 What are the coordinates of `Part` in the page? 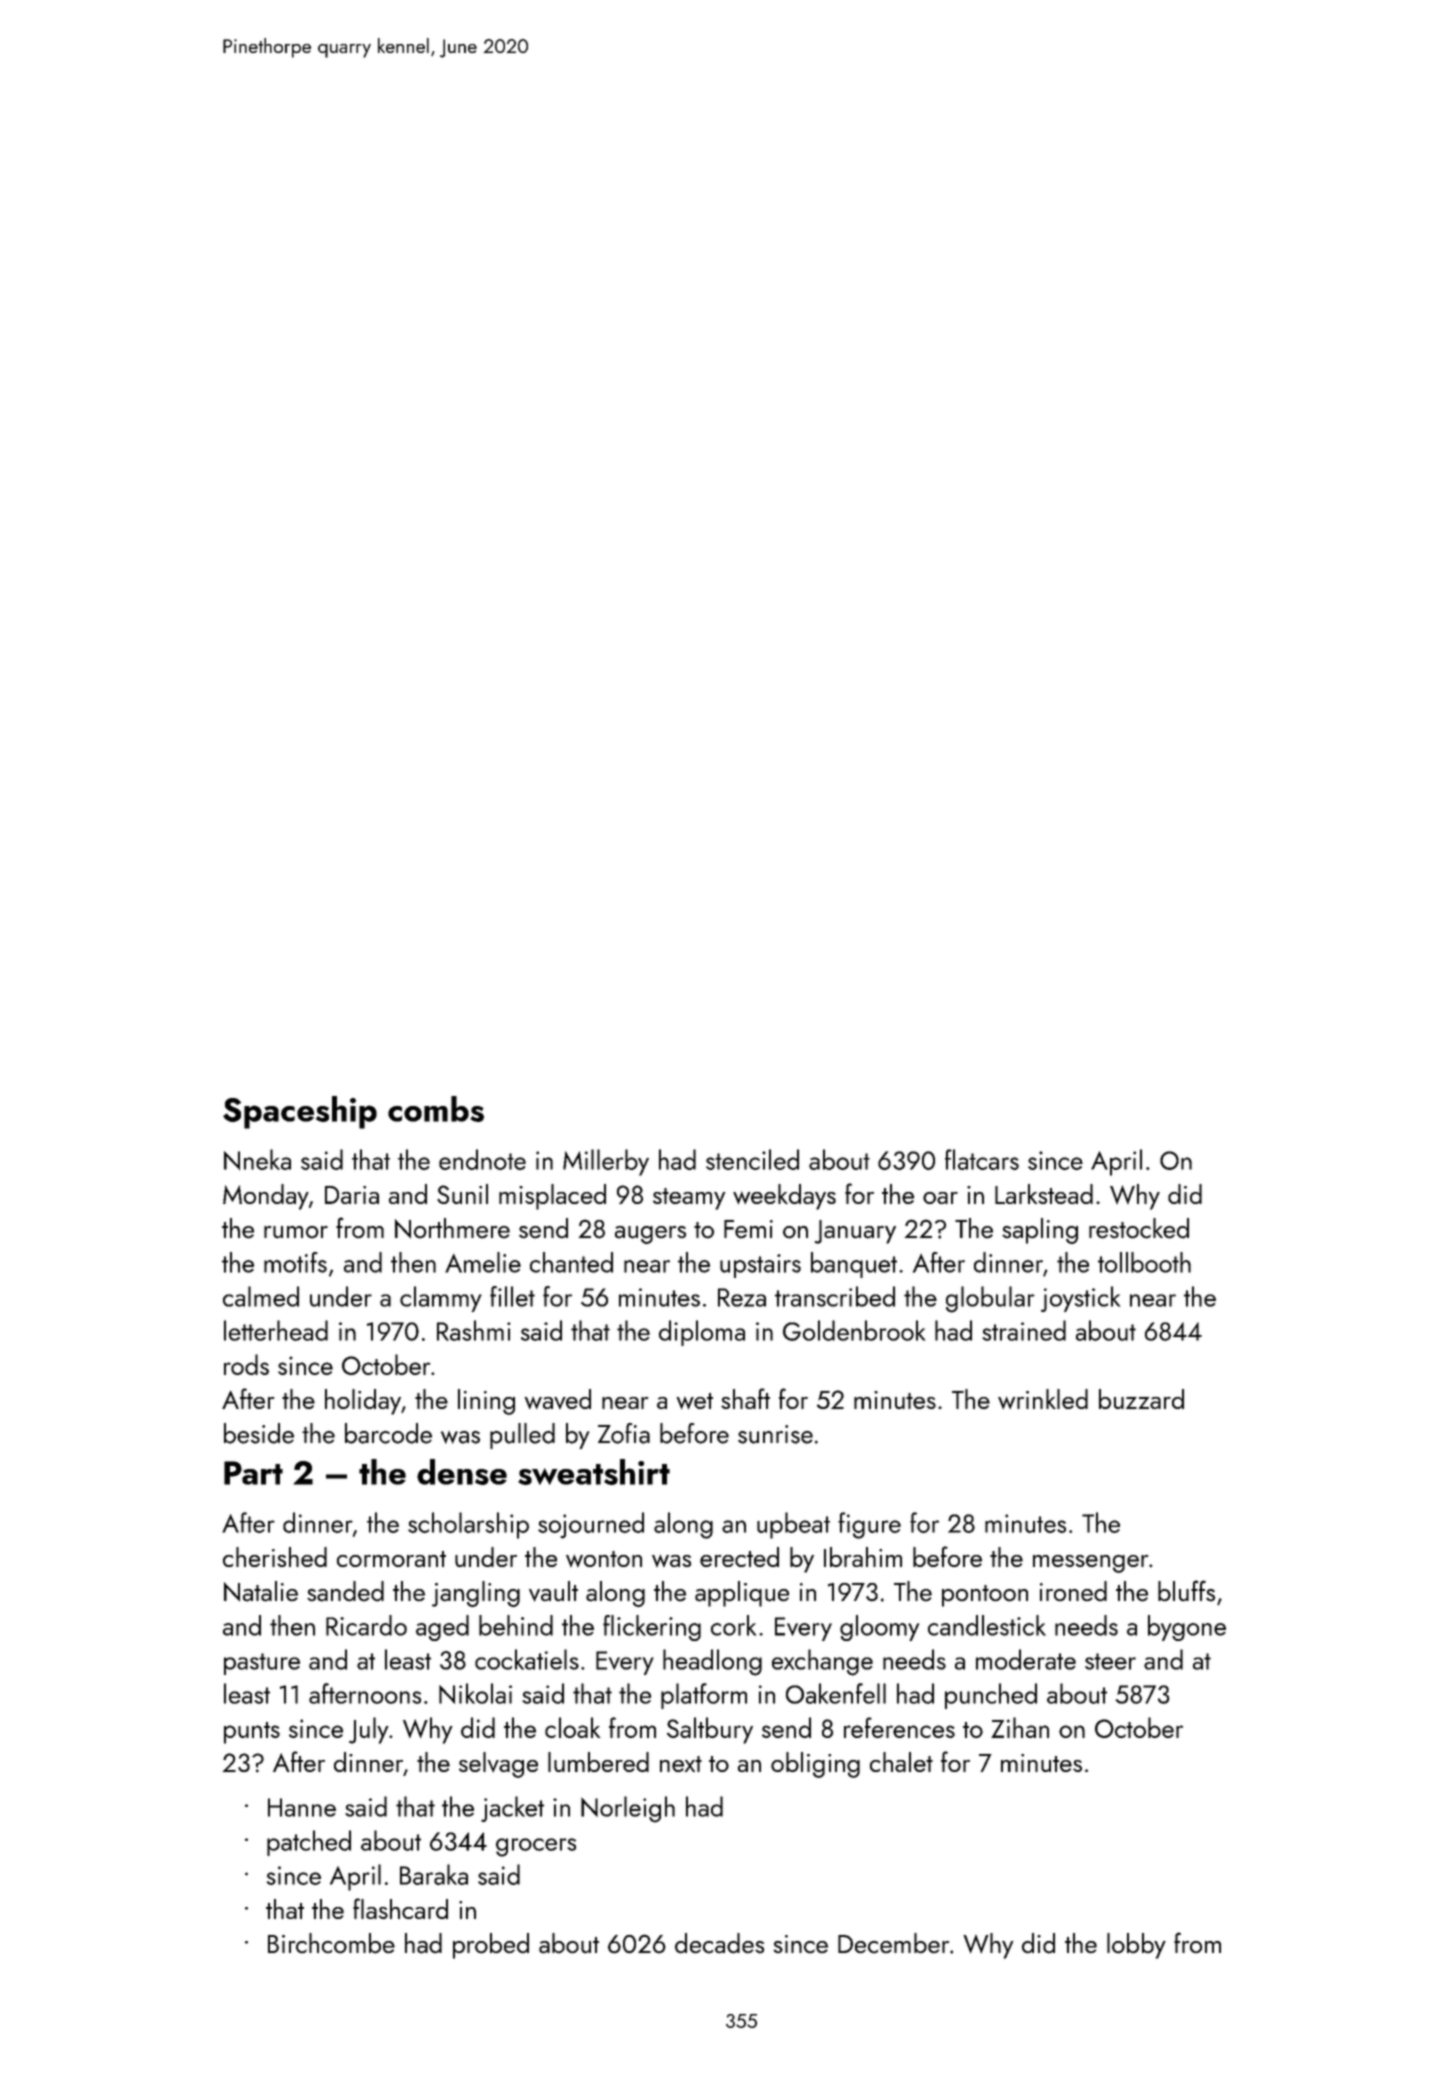 It's located at (253, 1473).
